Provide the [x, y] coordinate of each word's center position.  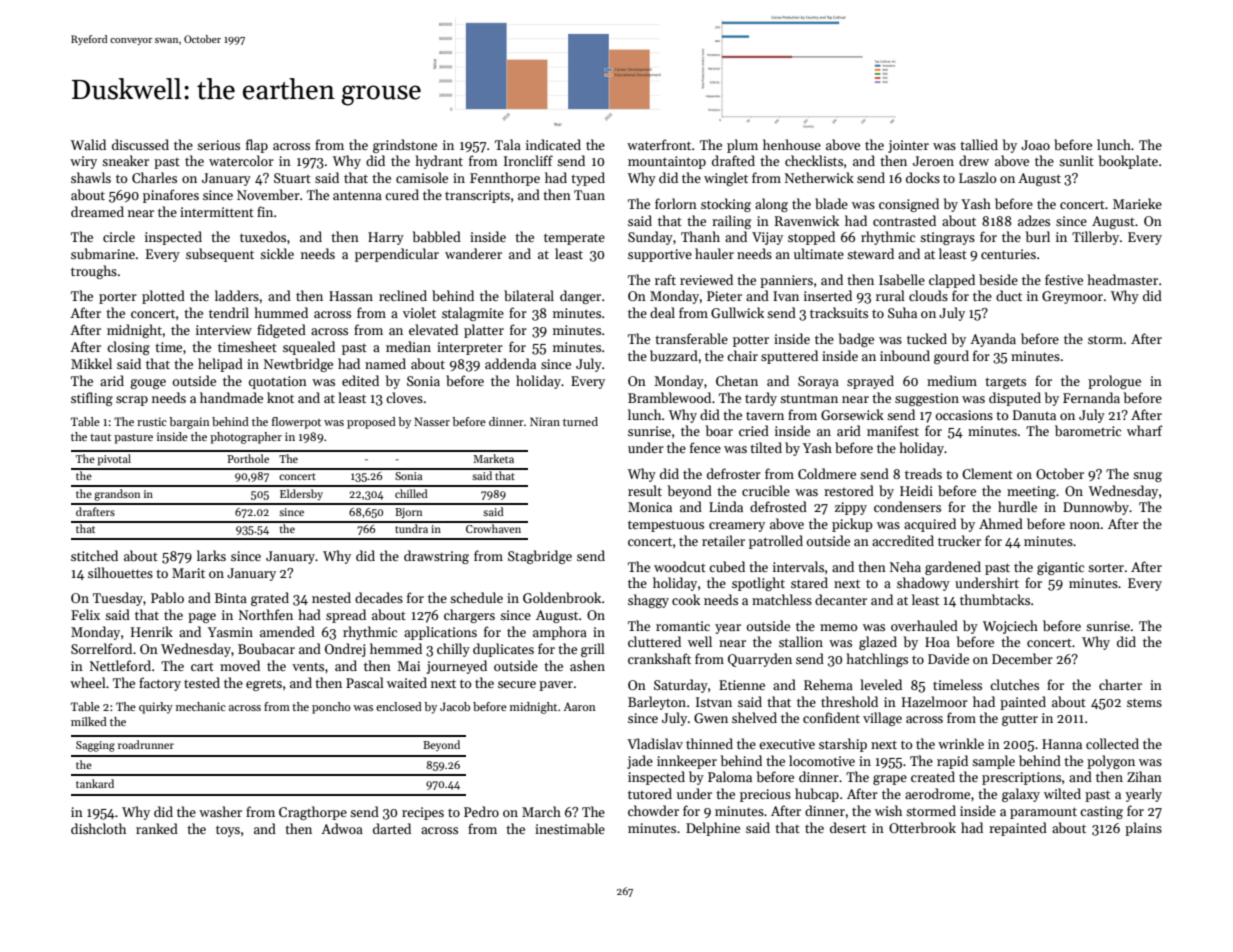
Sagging [95, 746]
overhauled [924, 625]
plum [742, 146]
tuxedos [263, 236]
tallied [979, 144]
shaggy [648, 601]
